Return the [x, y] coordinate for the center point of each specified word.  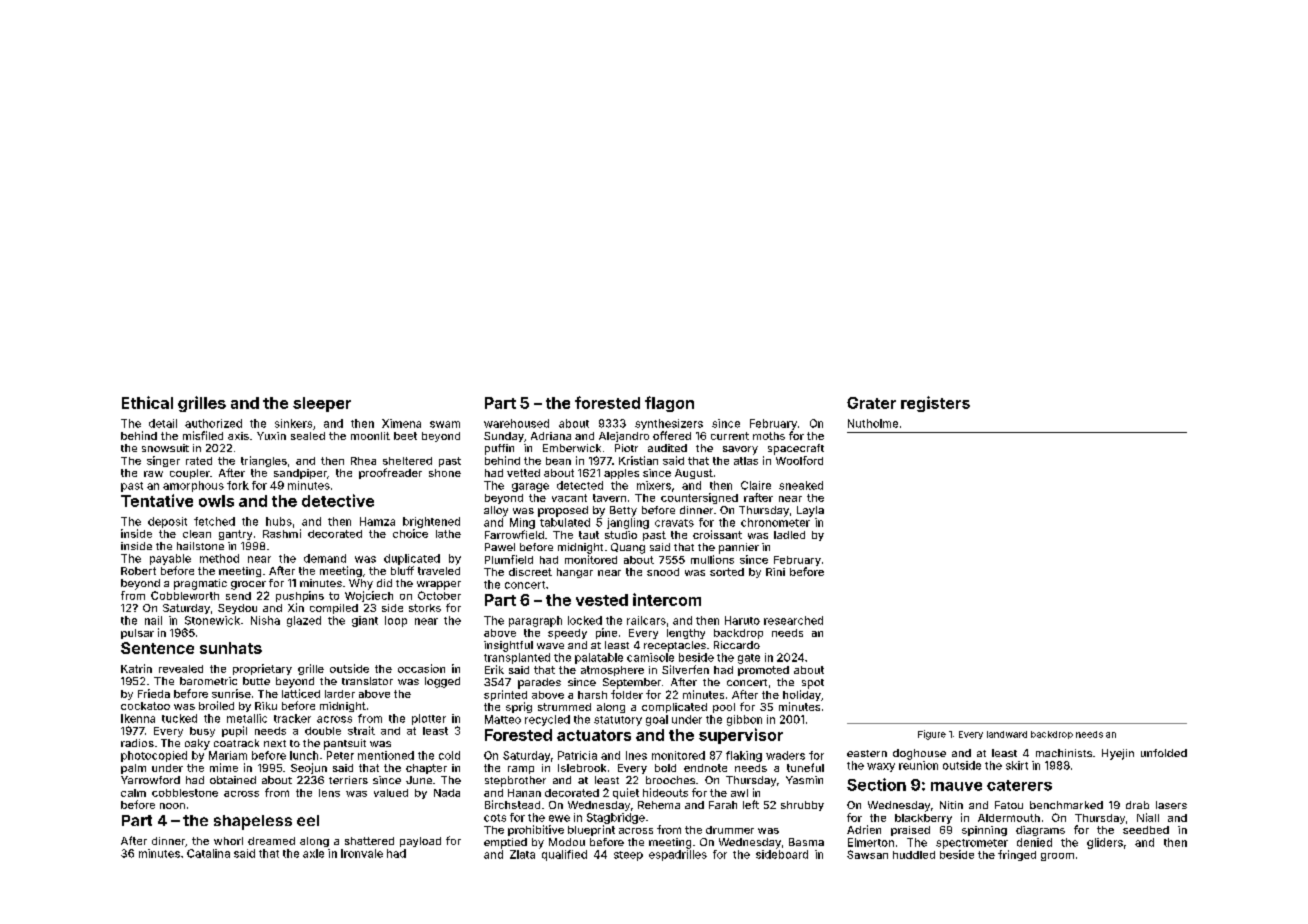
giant [365, 621]
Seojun [309, 768]
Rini [775, 572]
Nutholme [873, 423]
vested [602, 600]
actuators [594, 735]
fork [238, 485]
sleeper [322, 404]
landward [1007, 734]
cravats [674, 523]
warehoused [516, 423]
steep [628, 856]
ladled [789, 535]
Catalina [208, 853]
